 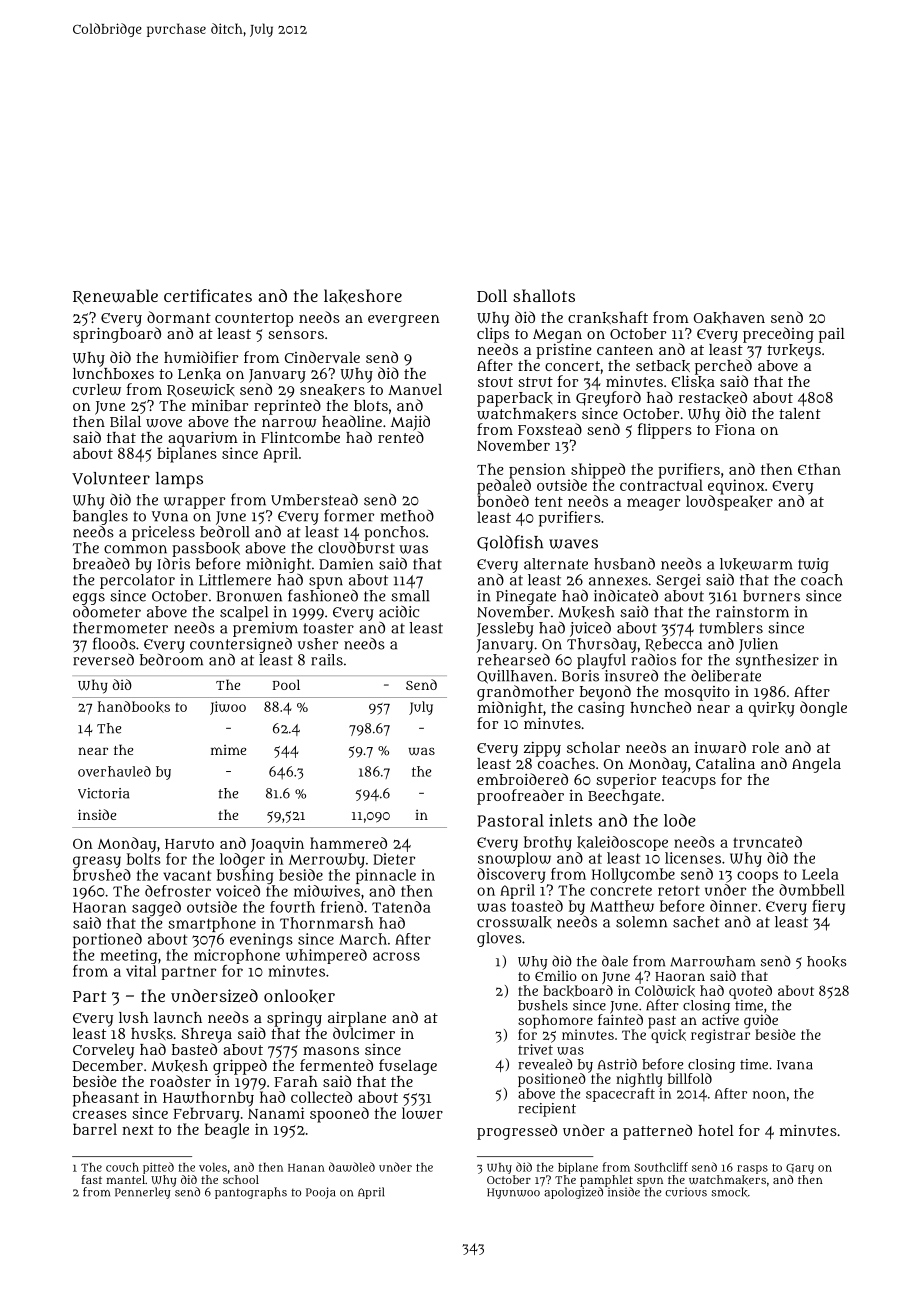 What do you see at coordinates (107, 611) in the screenshot?
I see `odometer` at bounding box center [107, 611].
